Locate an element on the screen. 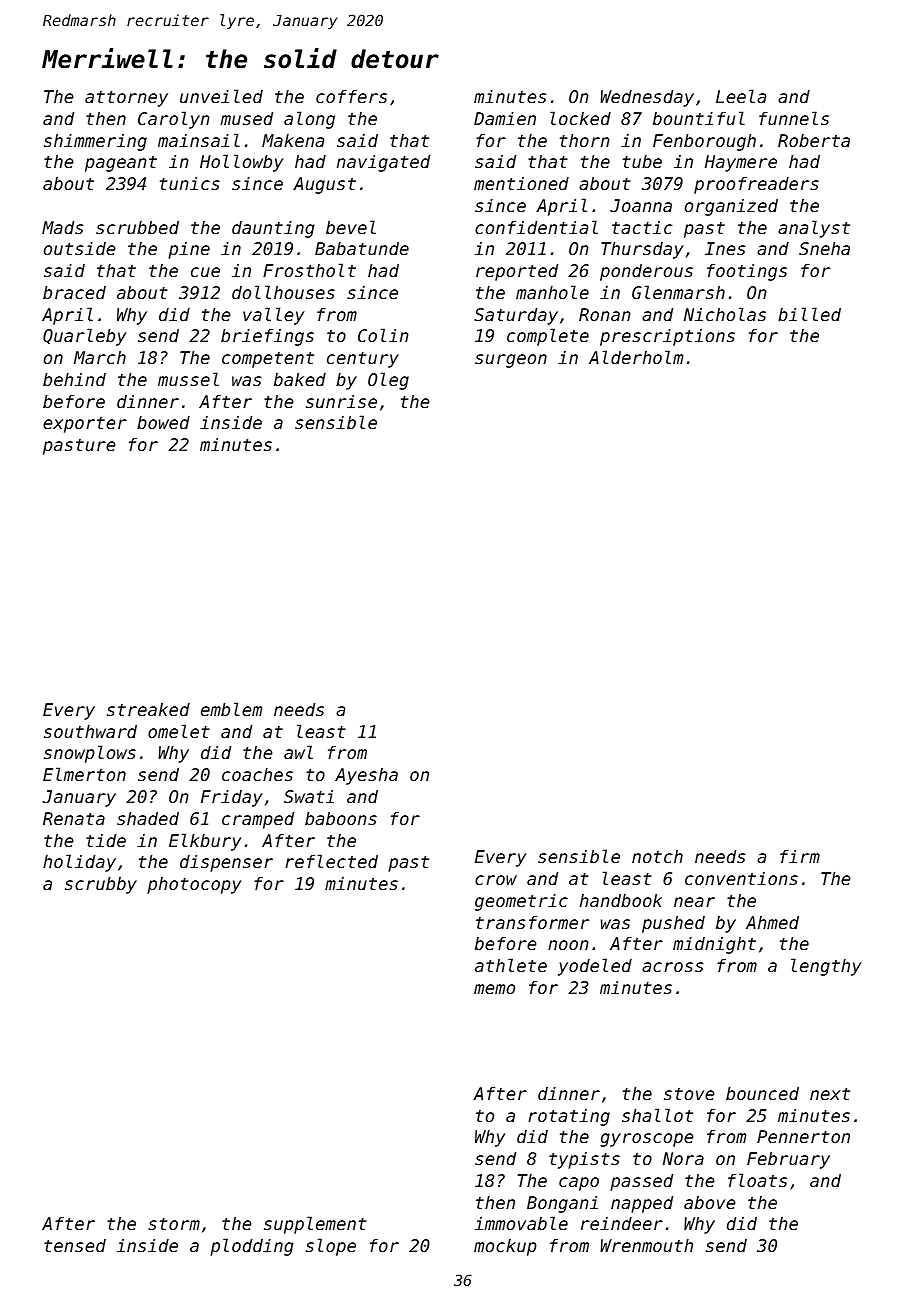  sunrise is located at coordinates (341, 401).
